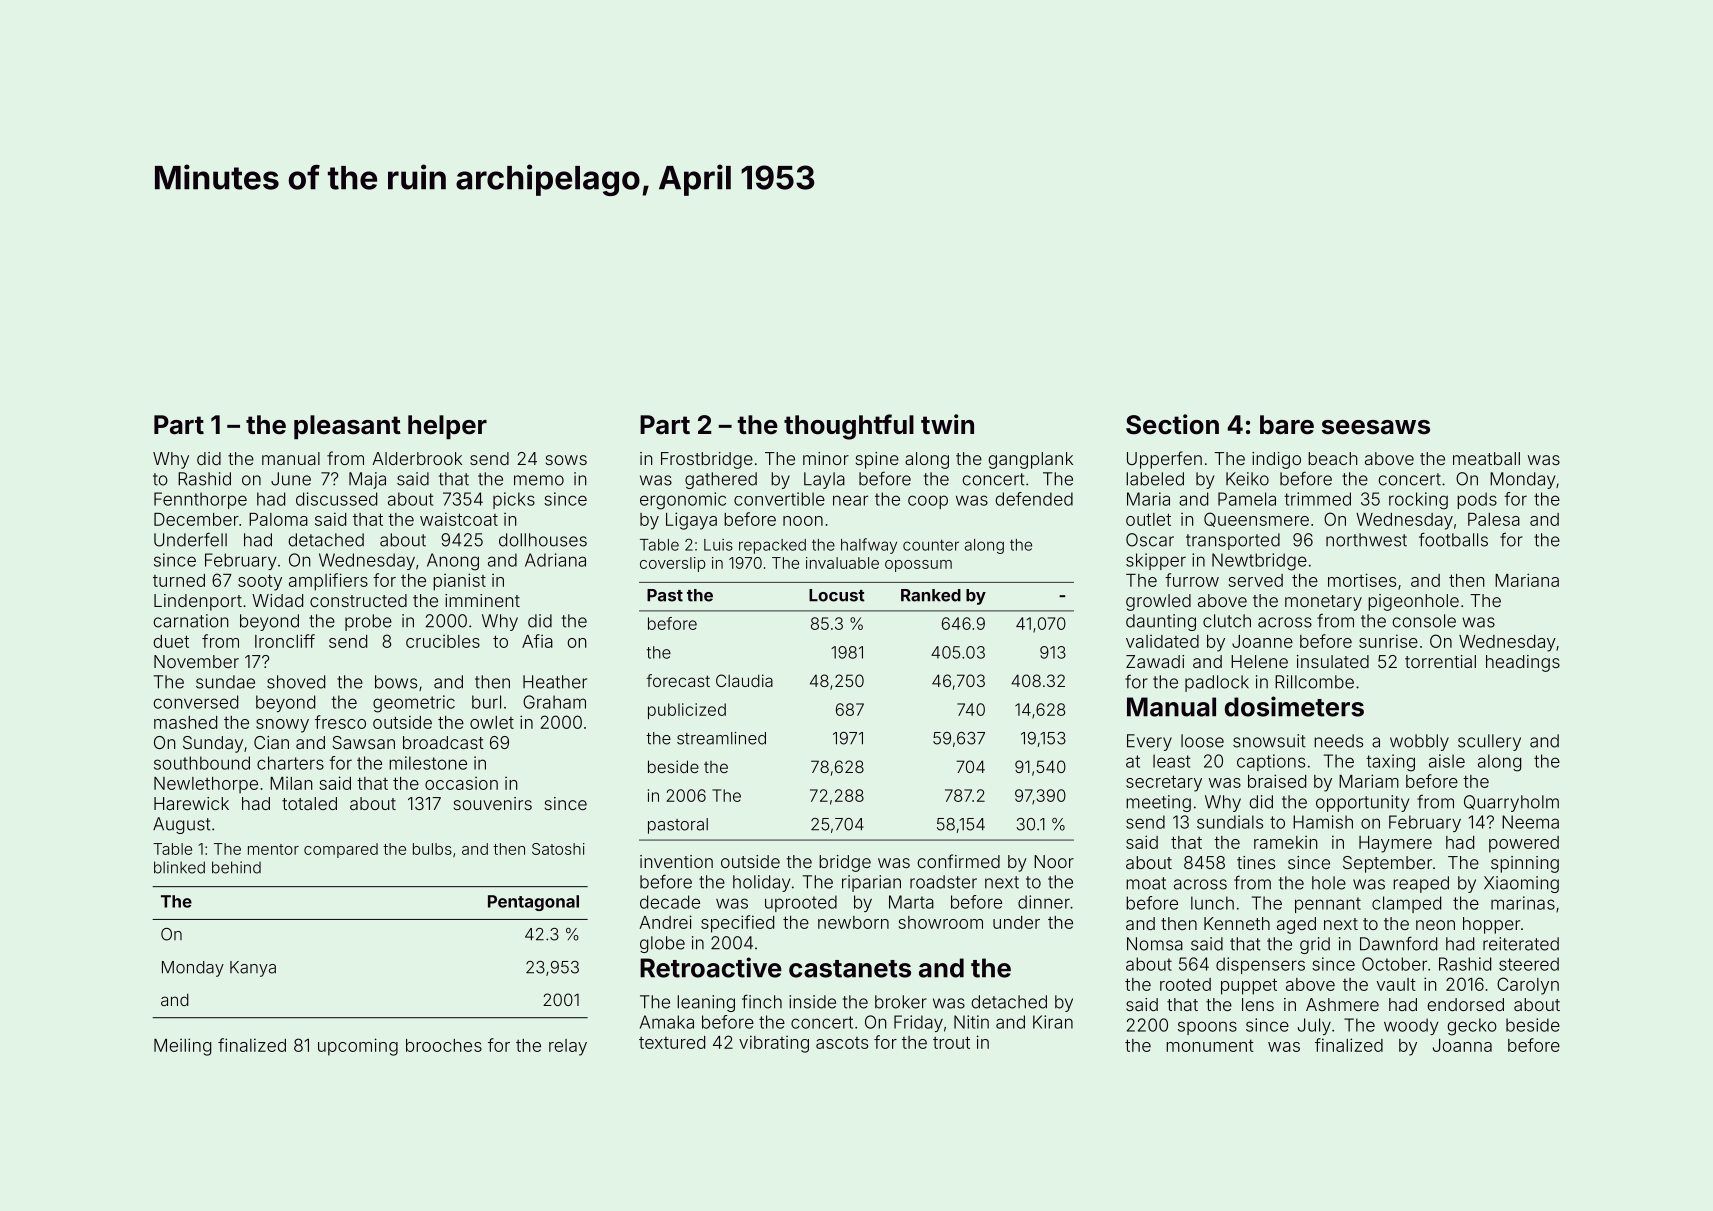  I want to click on thoughtful, so click(849, 427).
